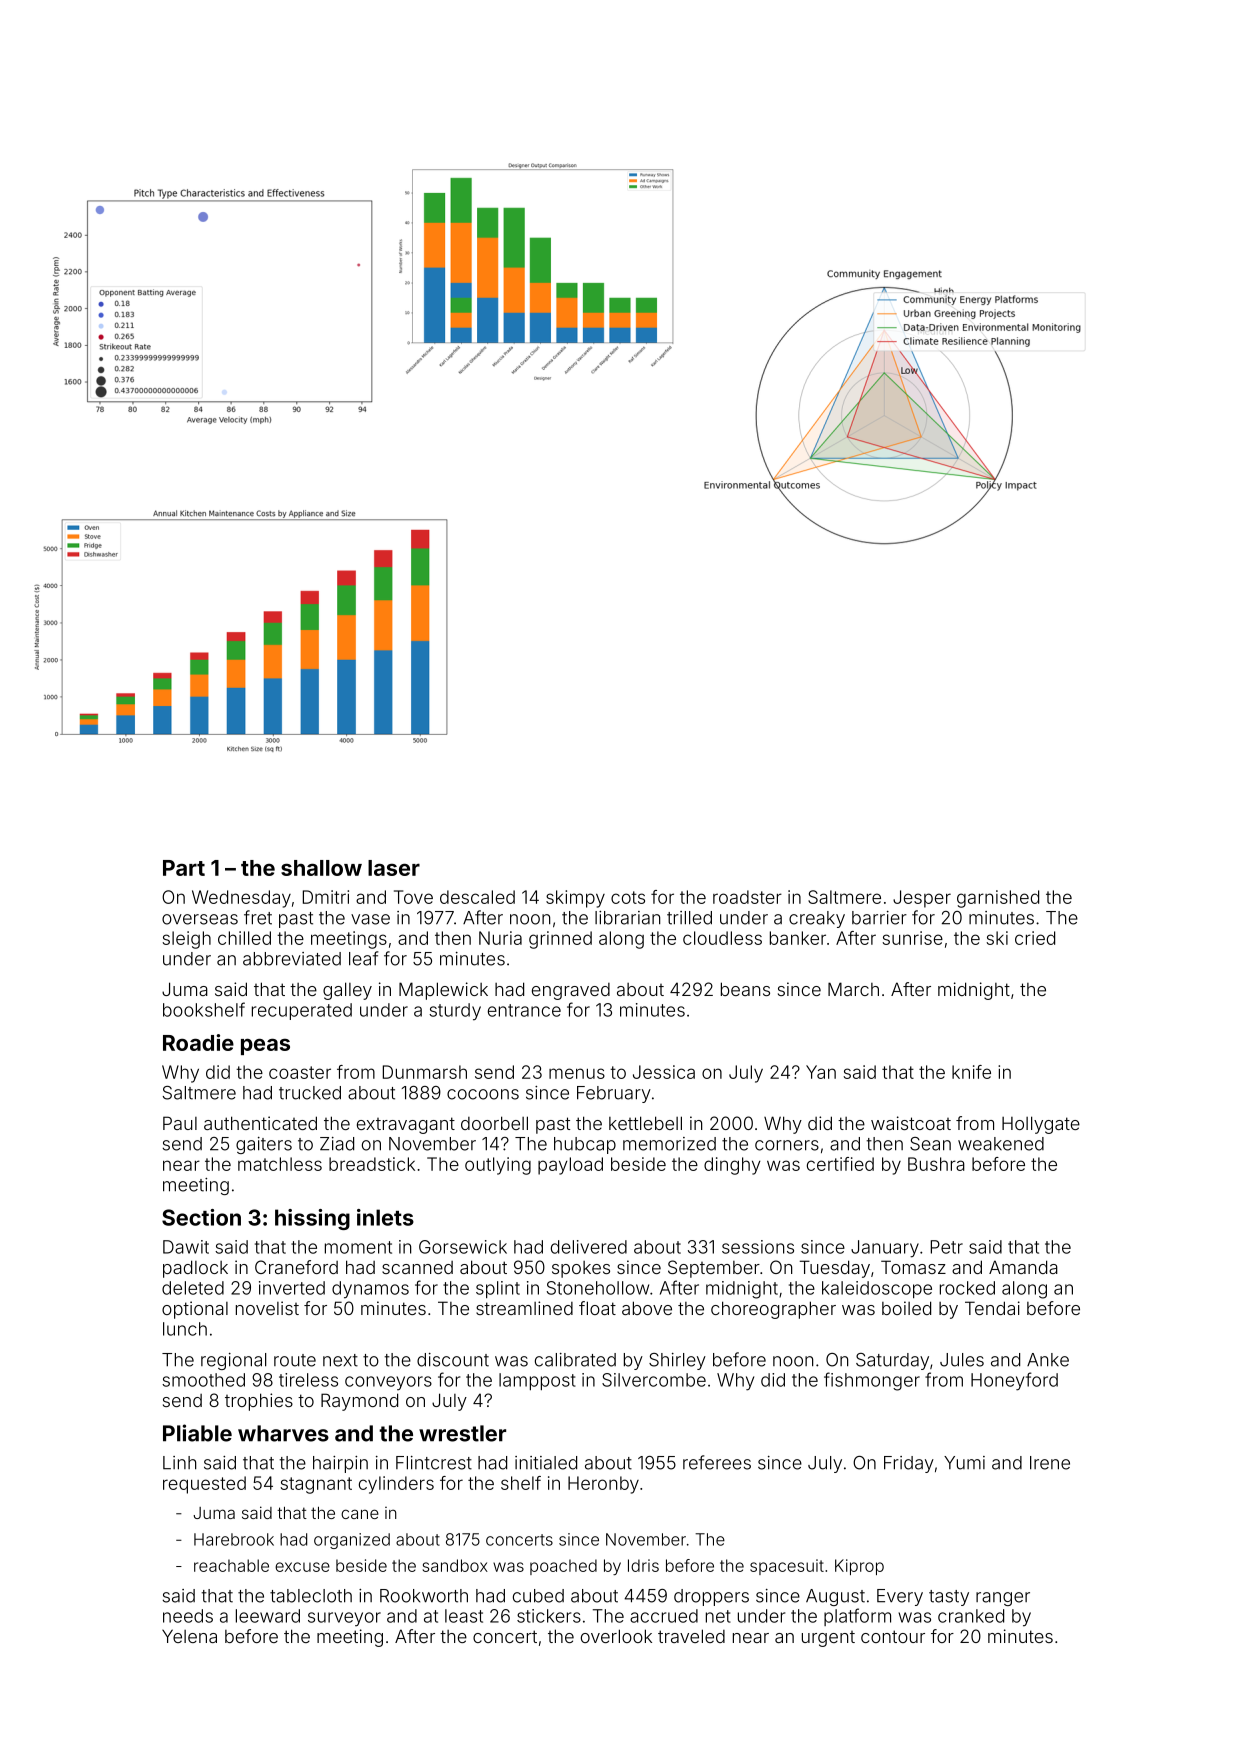 This screenshot has width=1244, height=1759. What do you see at coordinates (616, 1636) in the screenshot?
I see `overlook` at bounding box center [616, 1636].
